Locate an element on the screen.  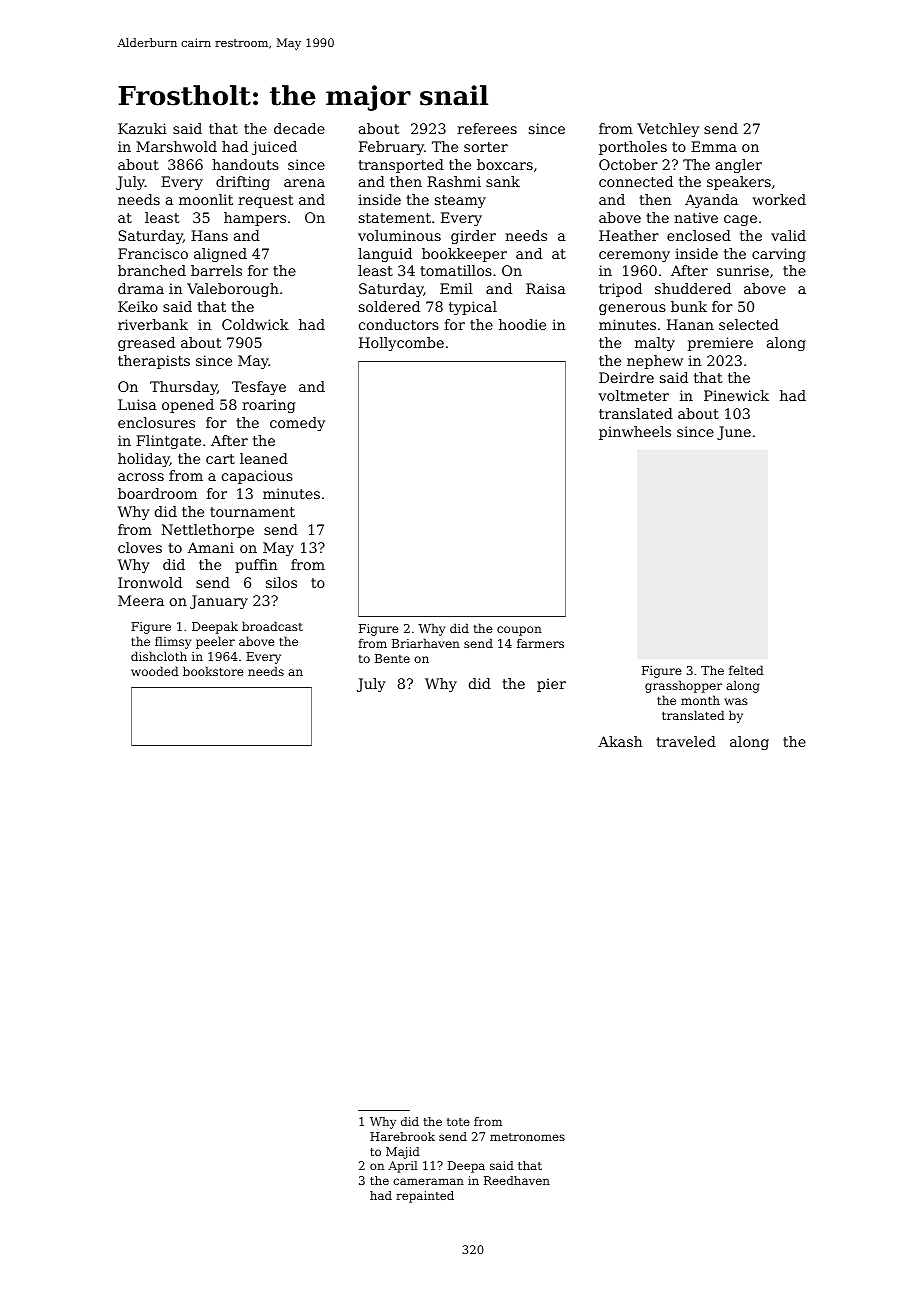
felted is located at coordinates (746, 670).
